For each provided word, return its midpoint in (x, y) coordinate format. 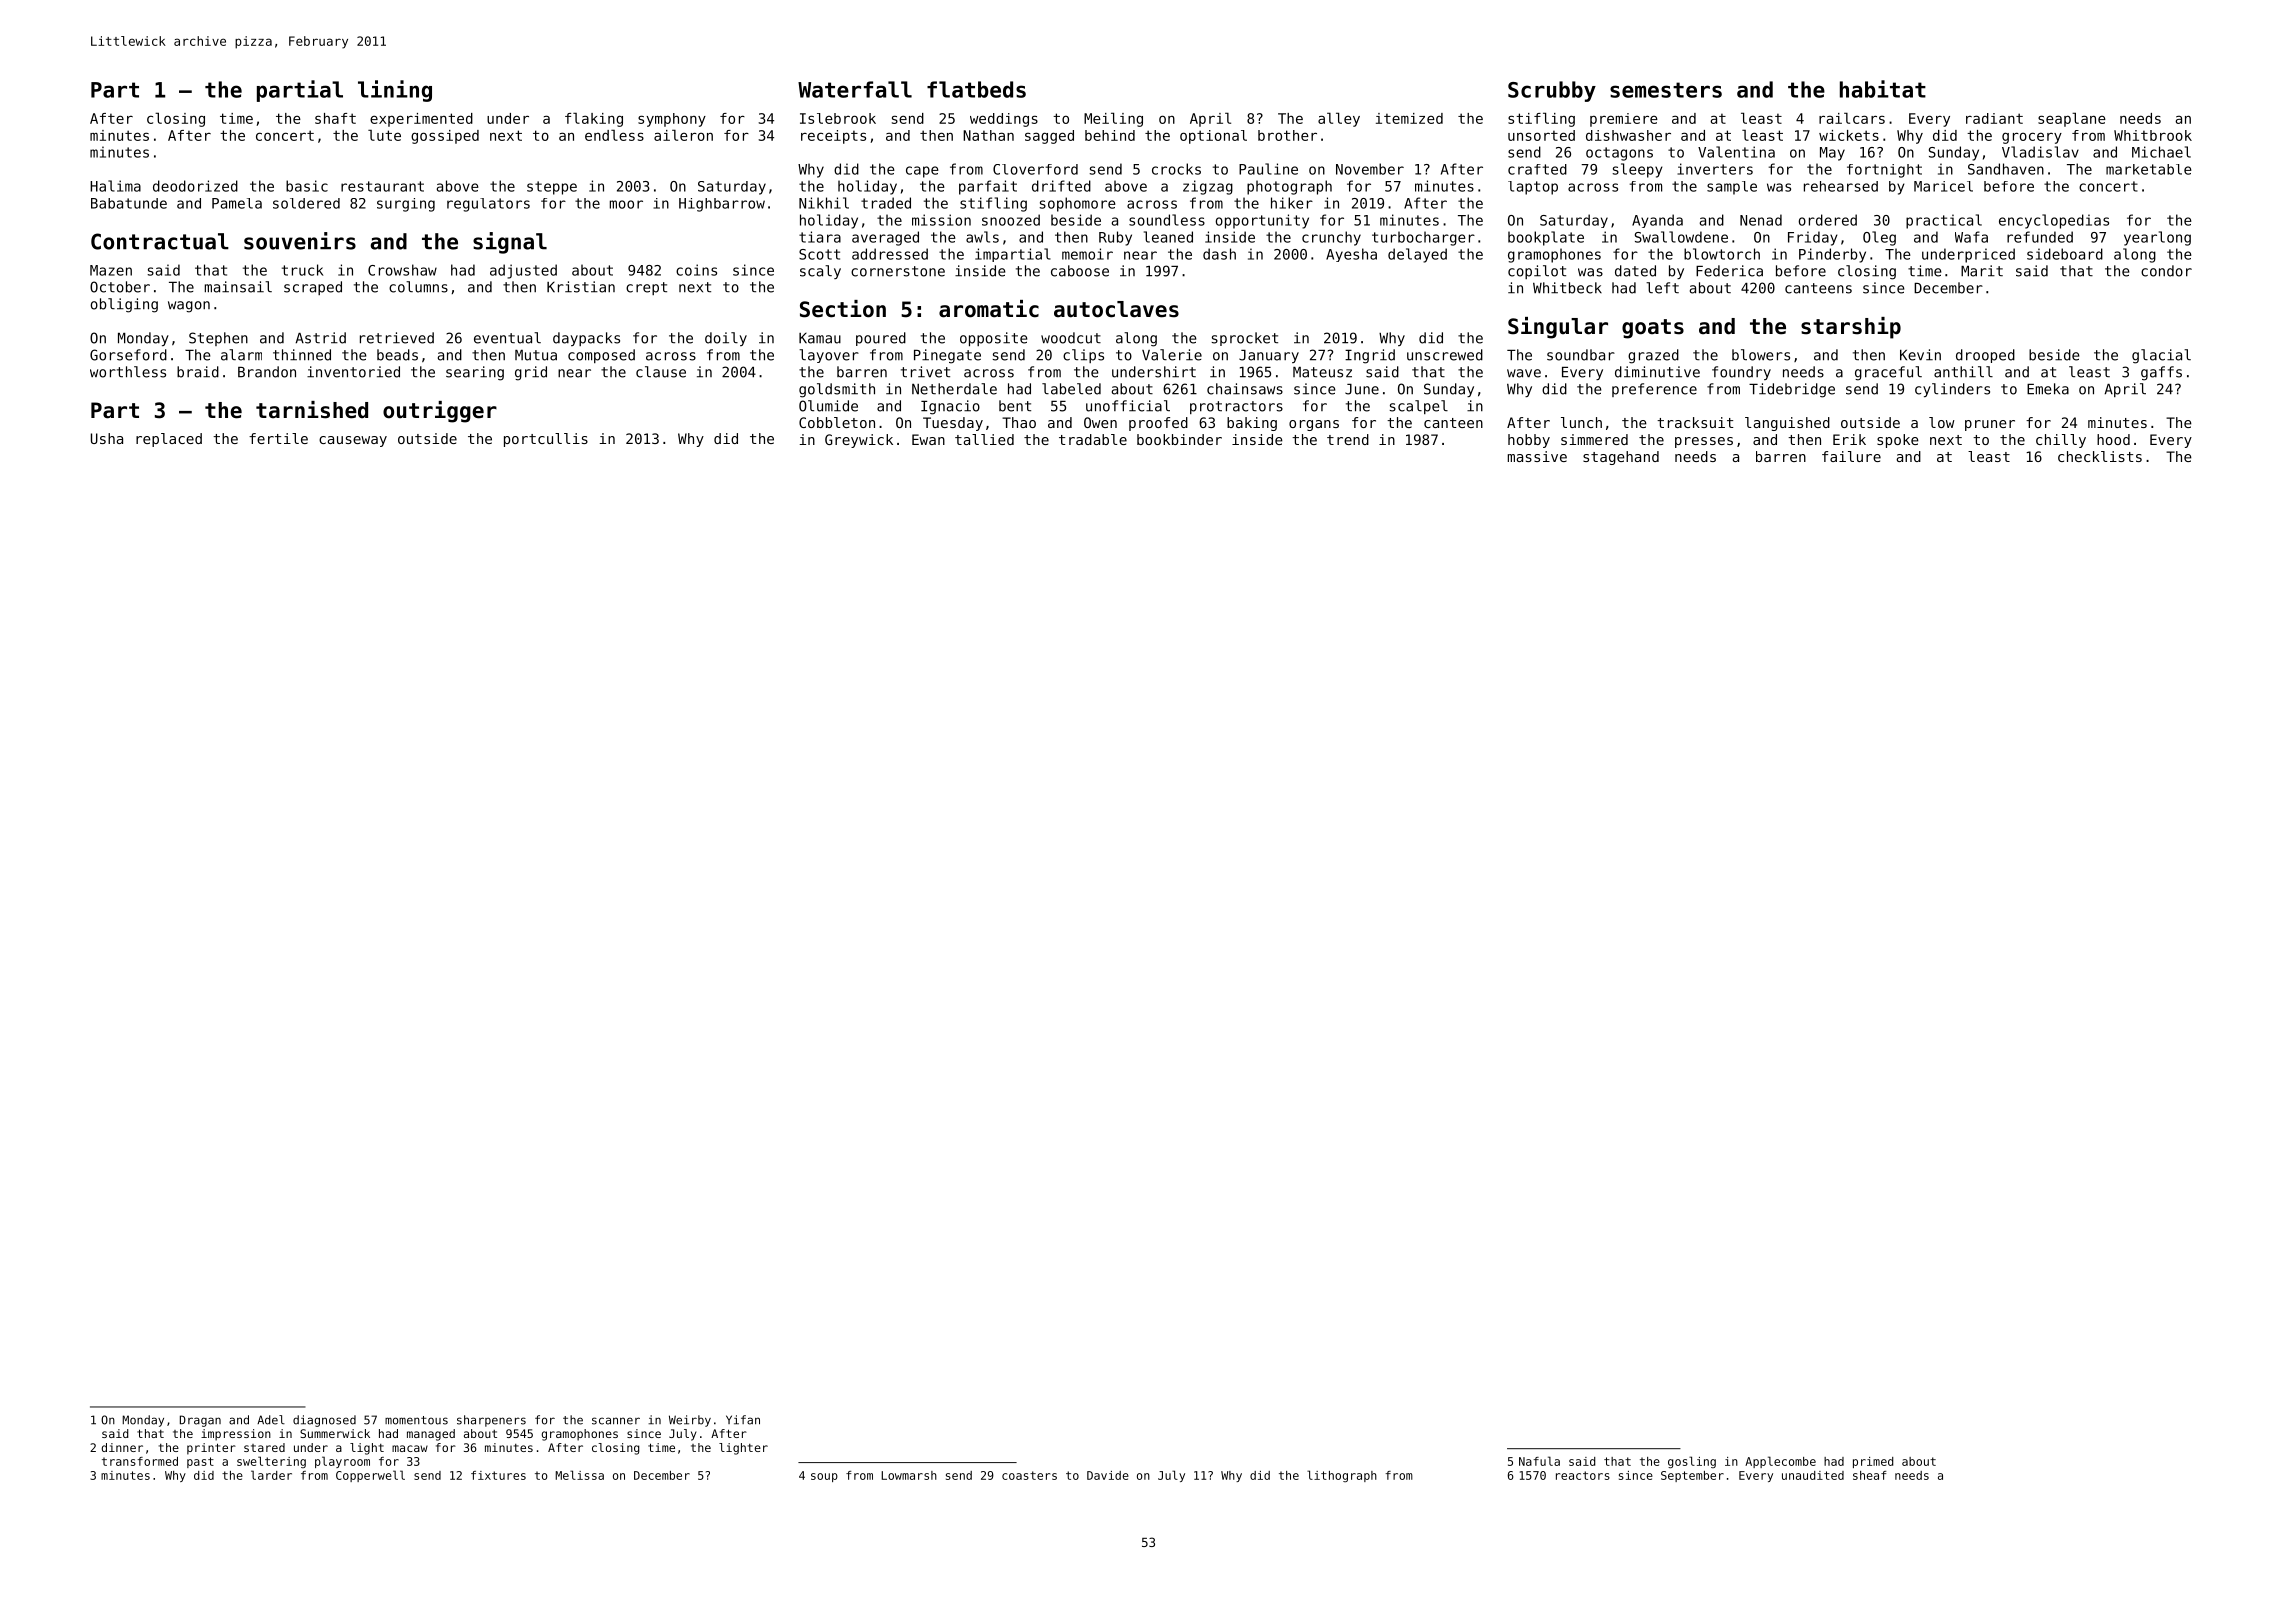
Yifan (743, 1420)
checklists (2100, 456)
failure (1851, 456)
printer (211, 1449)
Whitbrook (2153, 135)
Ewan (928, 439)
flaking (594, 119)
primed (1873, 1462)
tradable (1093, 439)
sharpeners (491, 1421)
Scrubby (1552, 91)
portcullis (546, 440)
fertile (278, 438)
